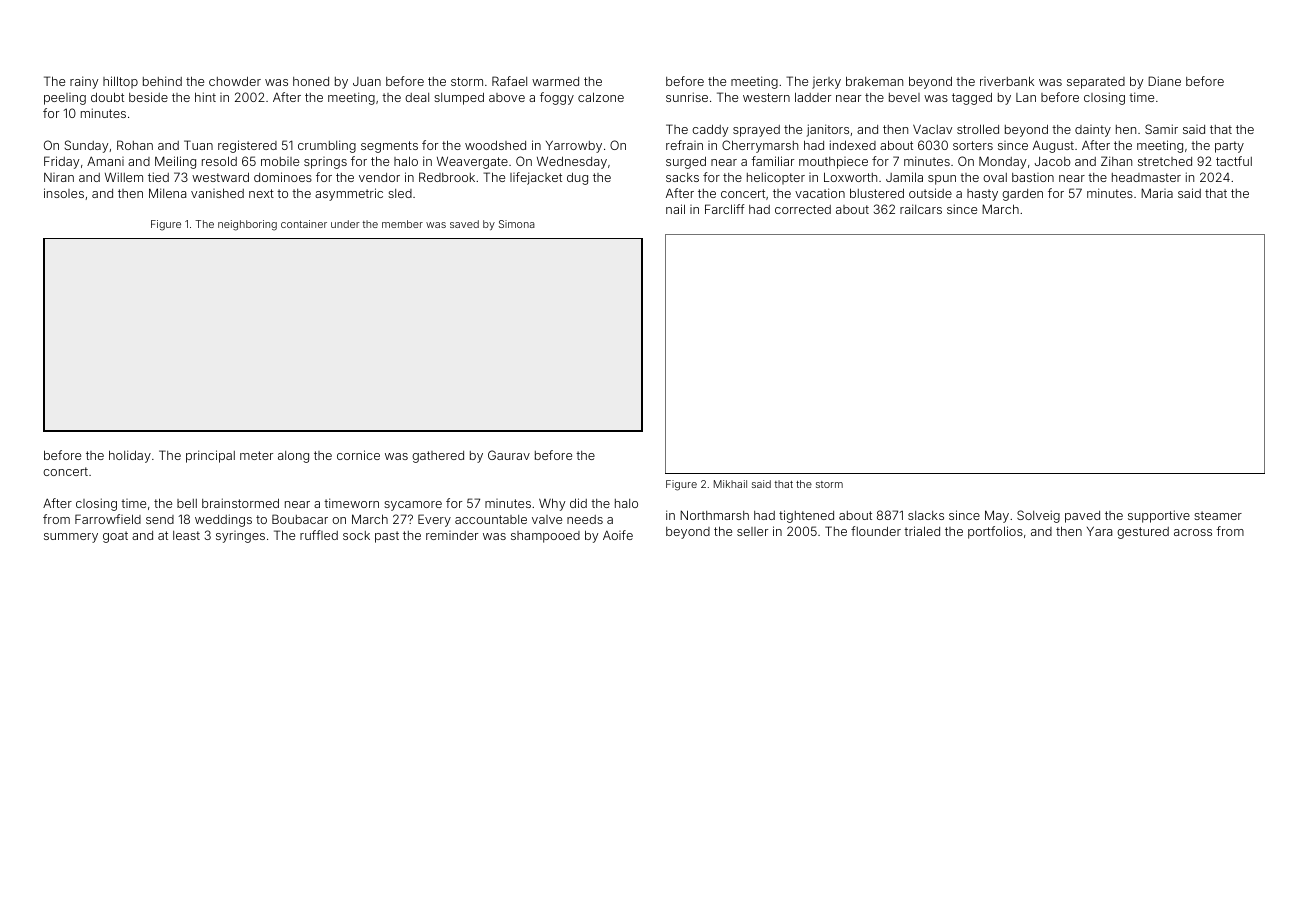 The height and width of the screenshot is (924, 1308). Describe the element at coordinates (1164, 81) in the screenshot. I see `Diane` at that location.
